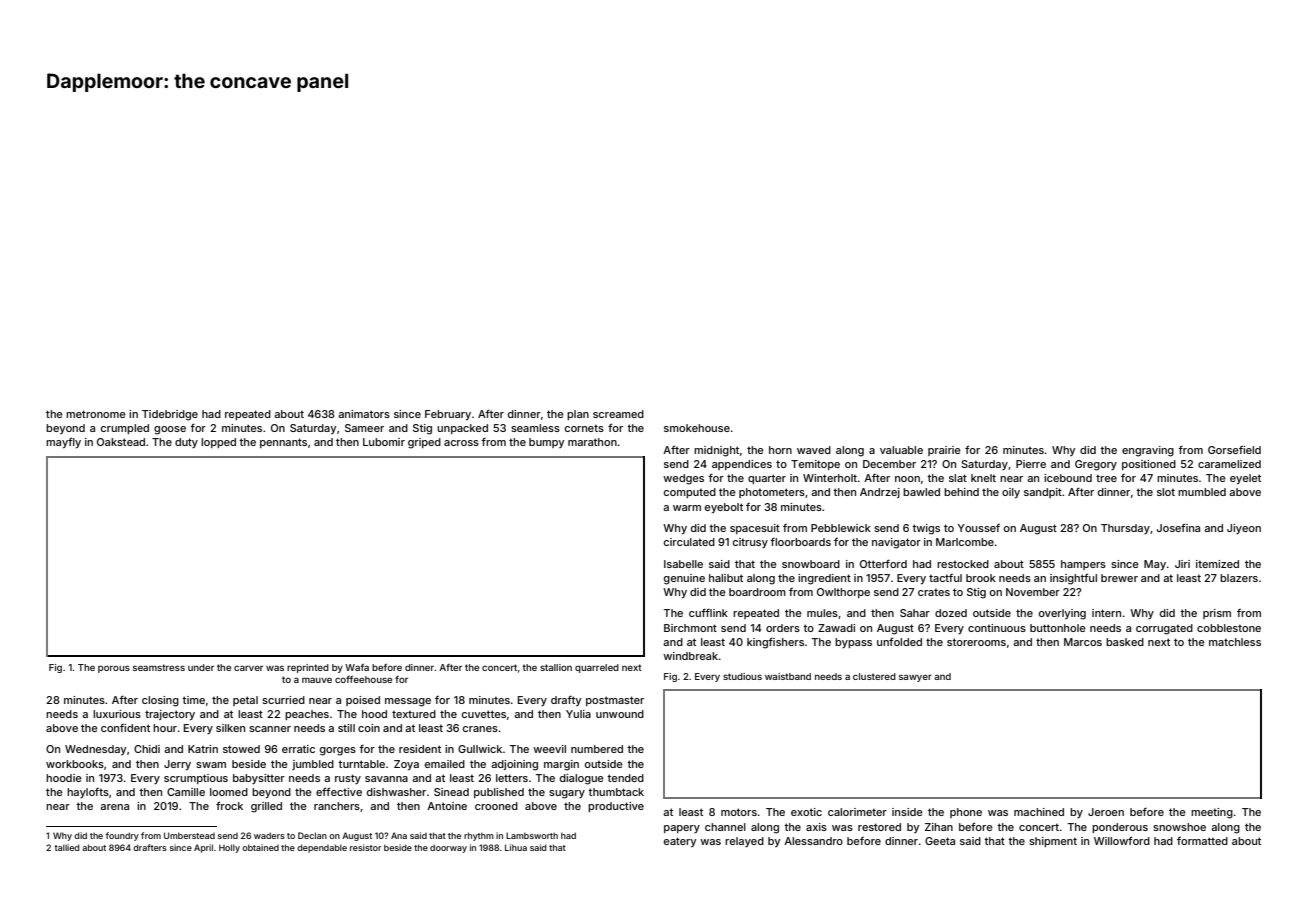  Describe the element at coordinates (1182, 564) in the screenshot. I see `Jiri` at that location.
